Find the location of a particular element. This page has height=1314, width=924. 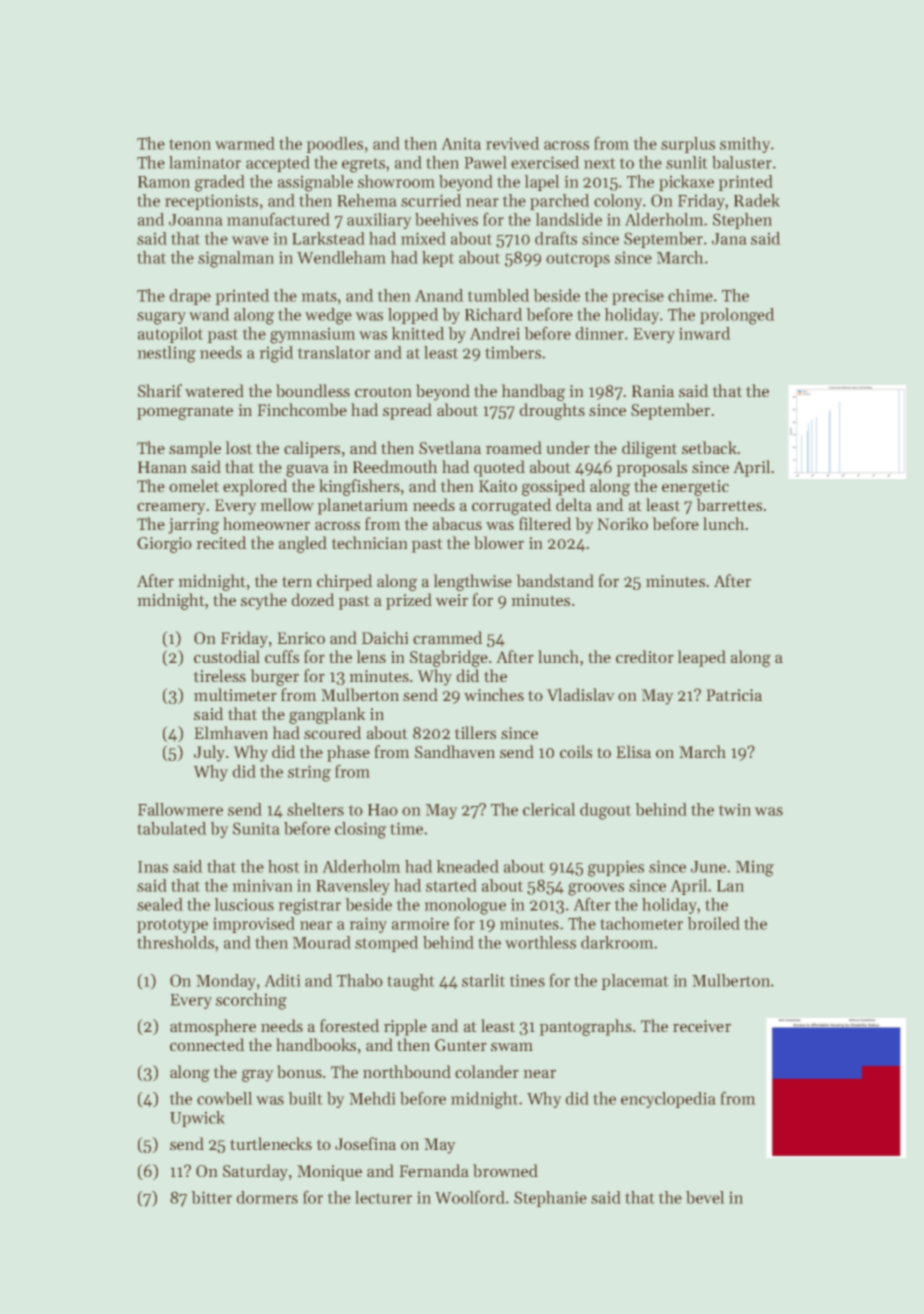

mellow is located at coordinates (287, 504).
